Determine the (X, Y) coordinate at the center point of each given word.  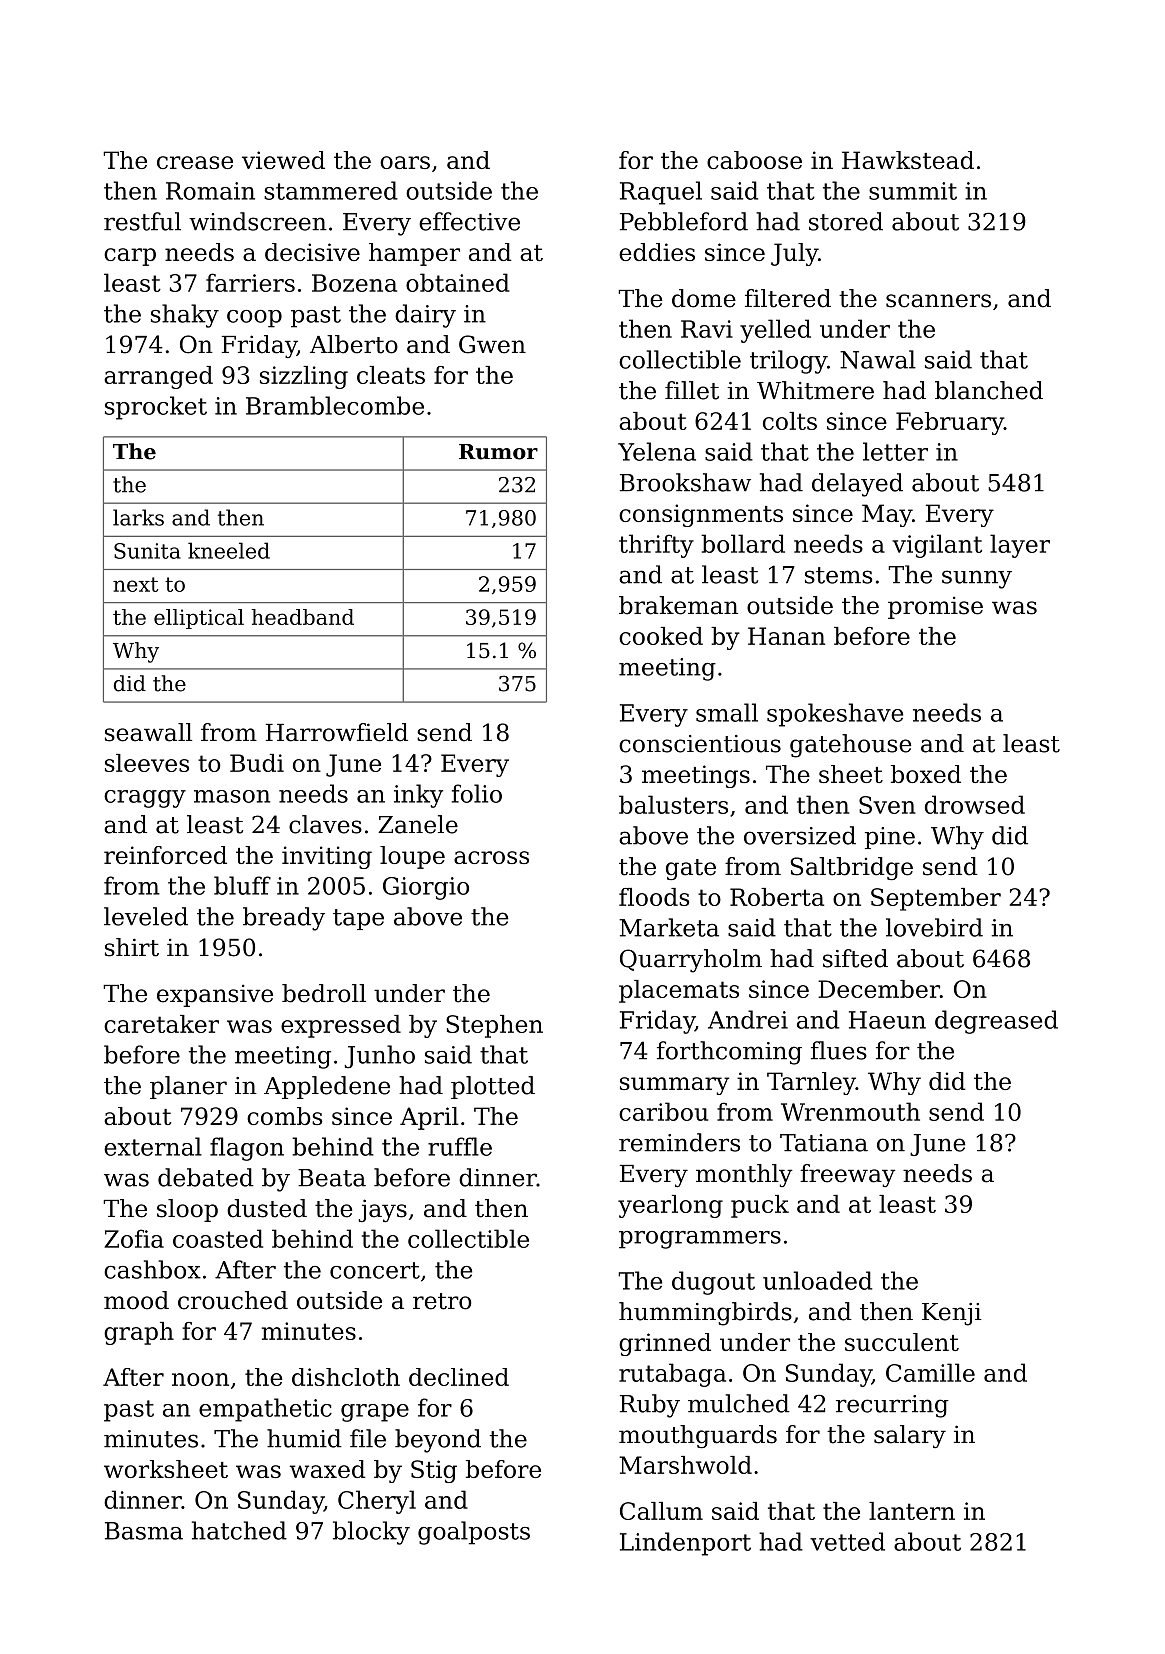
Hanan (786, 636)
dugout (713, 1283)
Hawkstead (908, 160)
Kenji (952, 1314)
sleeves (147, 763)
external (153, 1146)
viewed (283, 160)
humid (304, 1438)
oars (405, 162)
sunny (977, 579)
